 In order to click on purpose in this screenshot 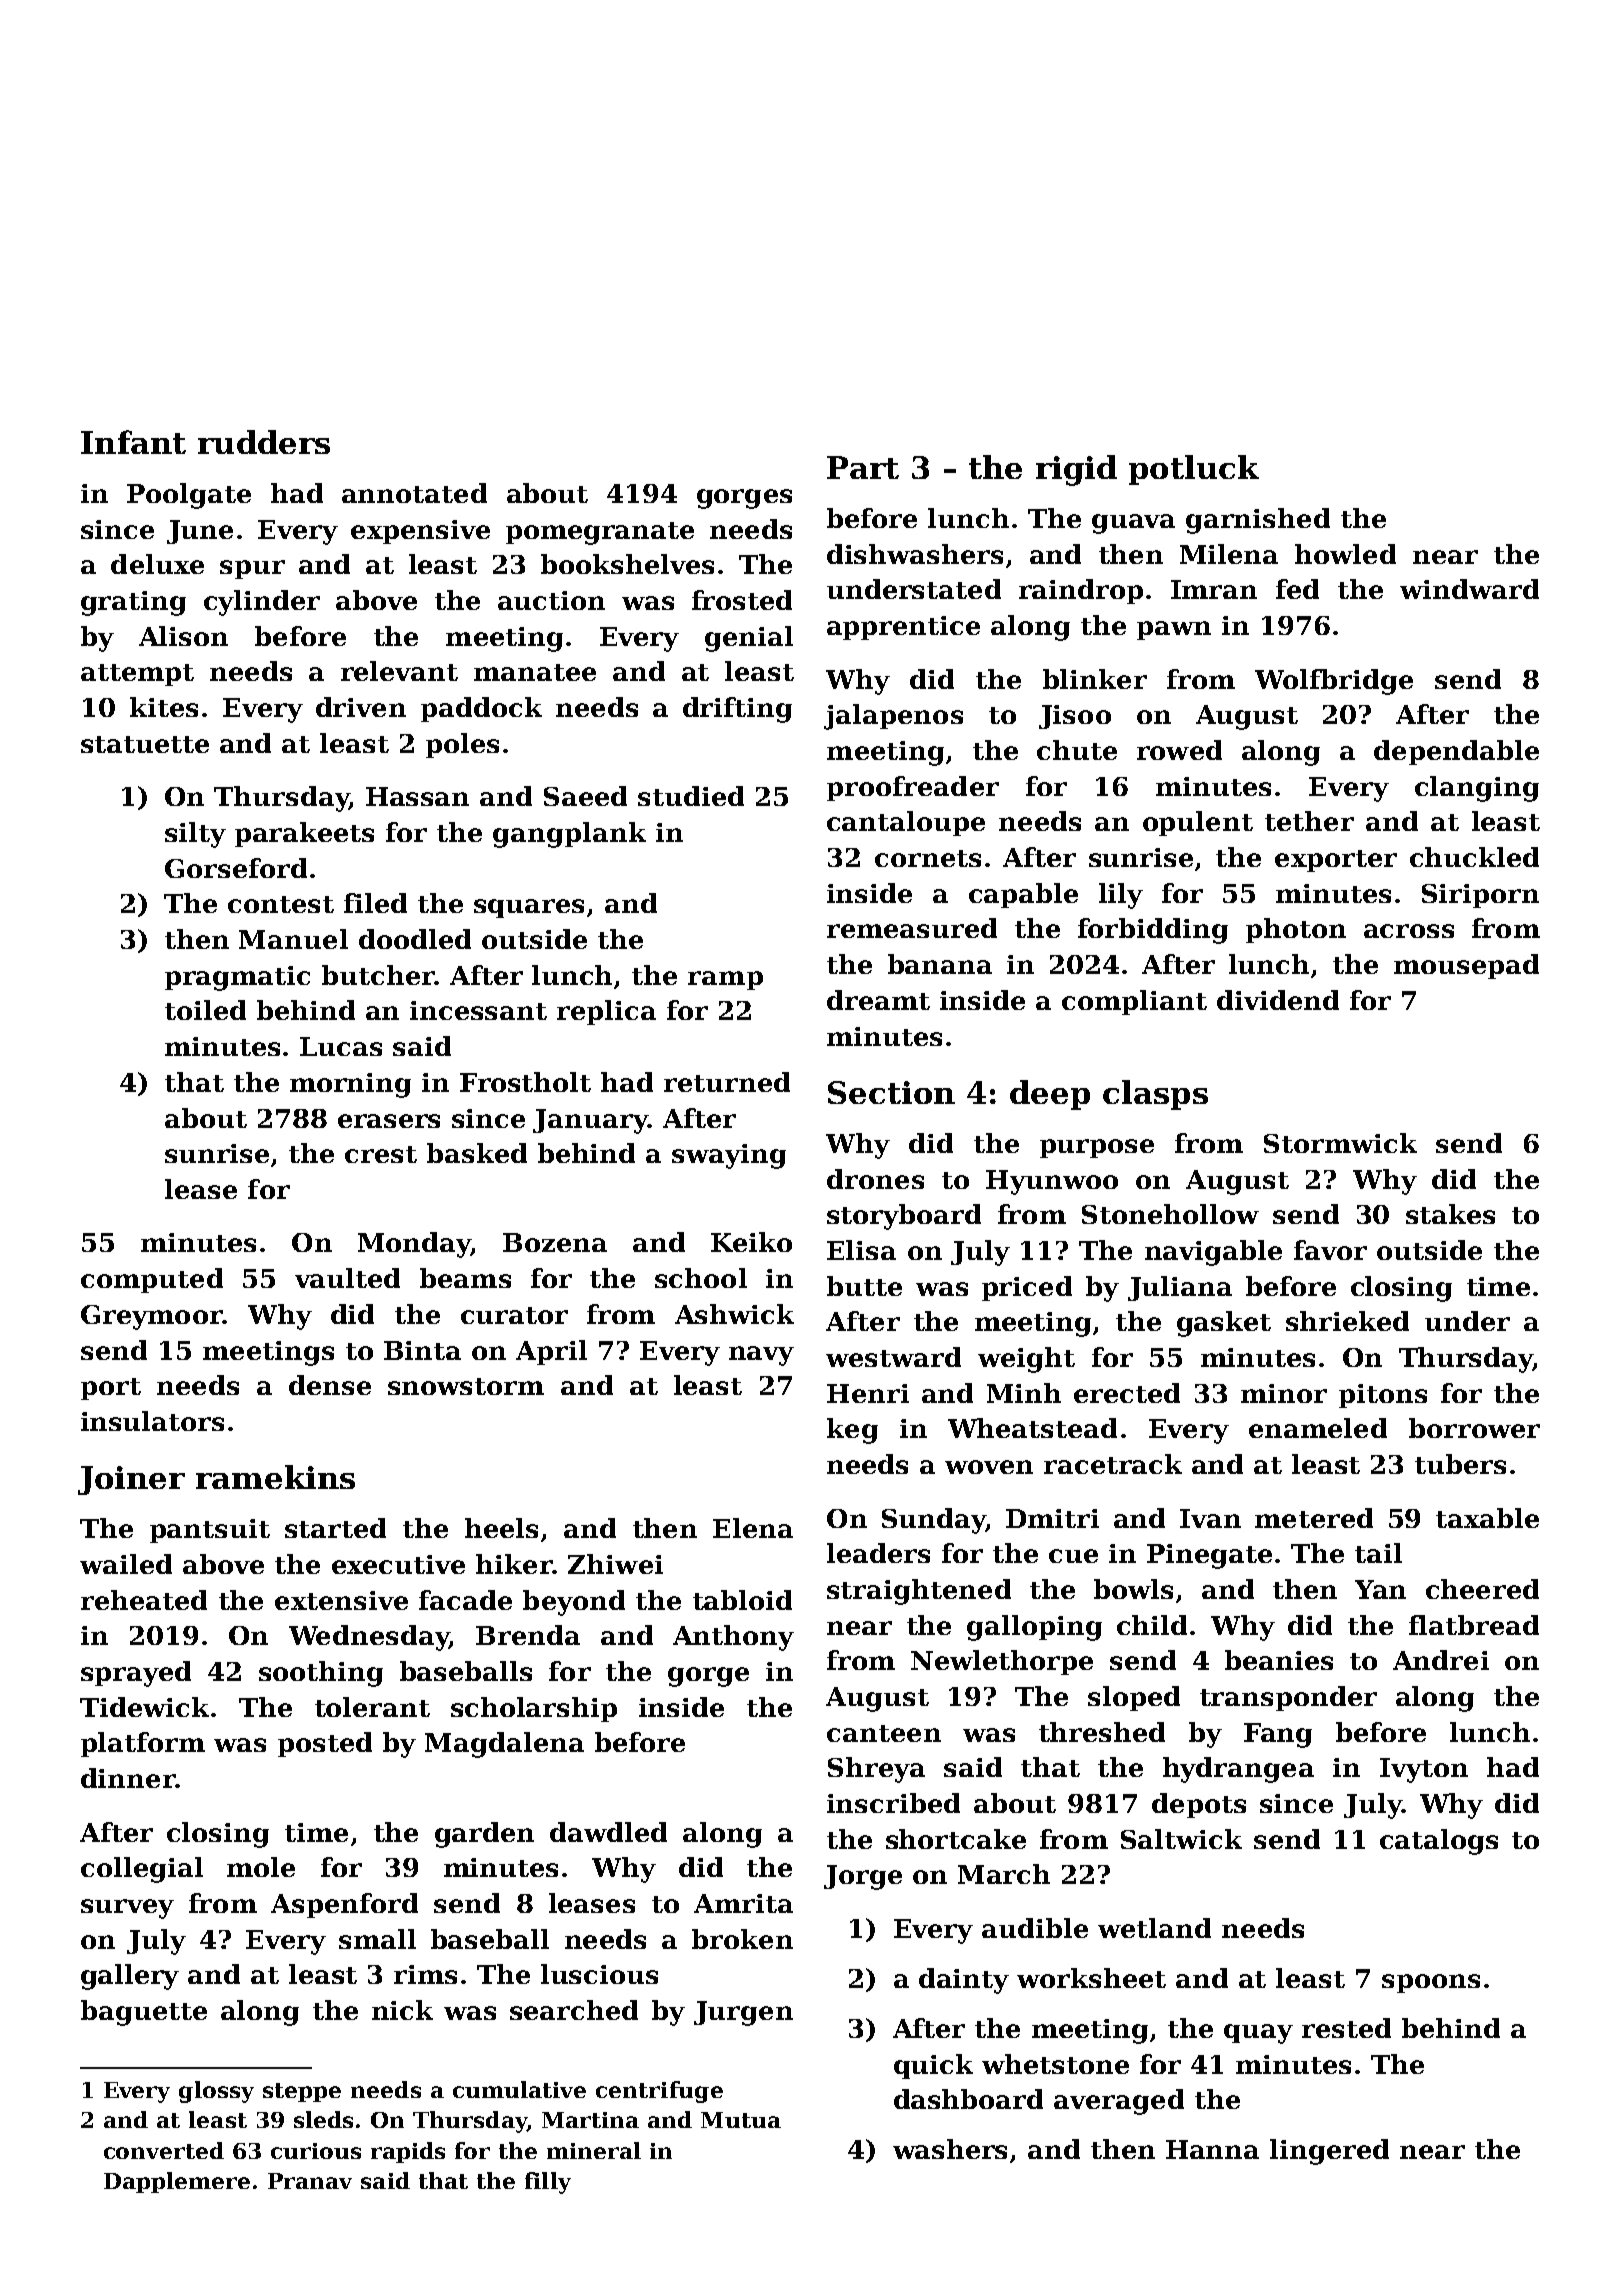, I will do `click(1097, 1148)`.
